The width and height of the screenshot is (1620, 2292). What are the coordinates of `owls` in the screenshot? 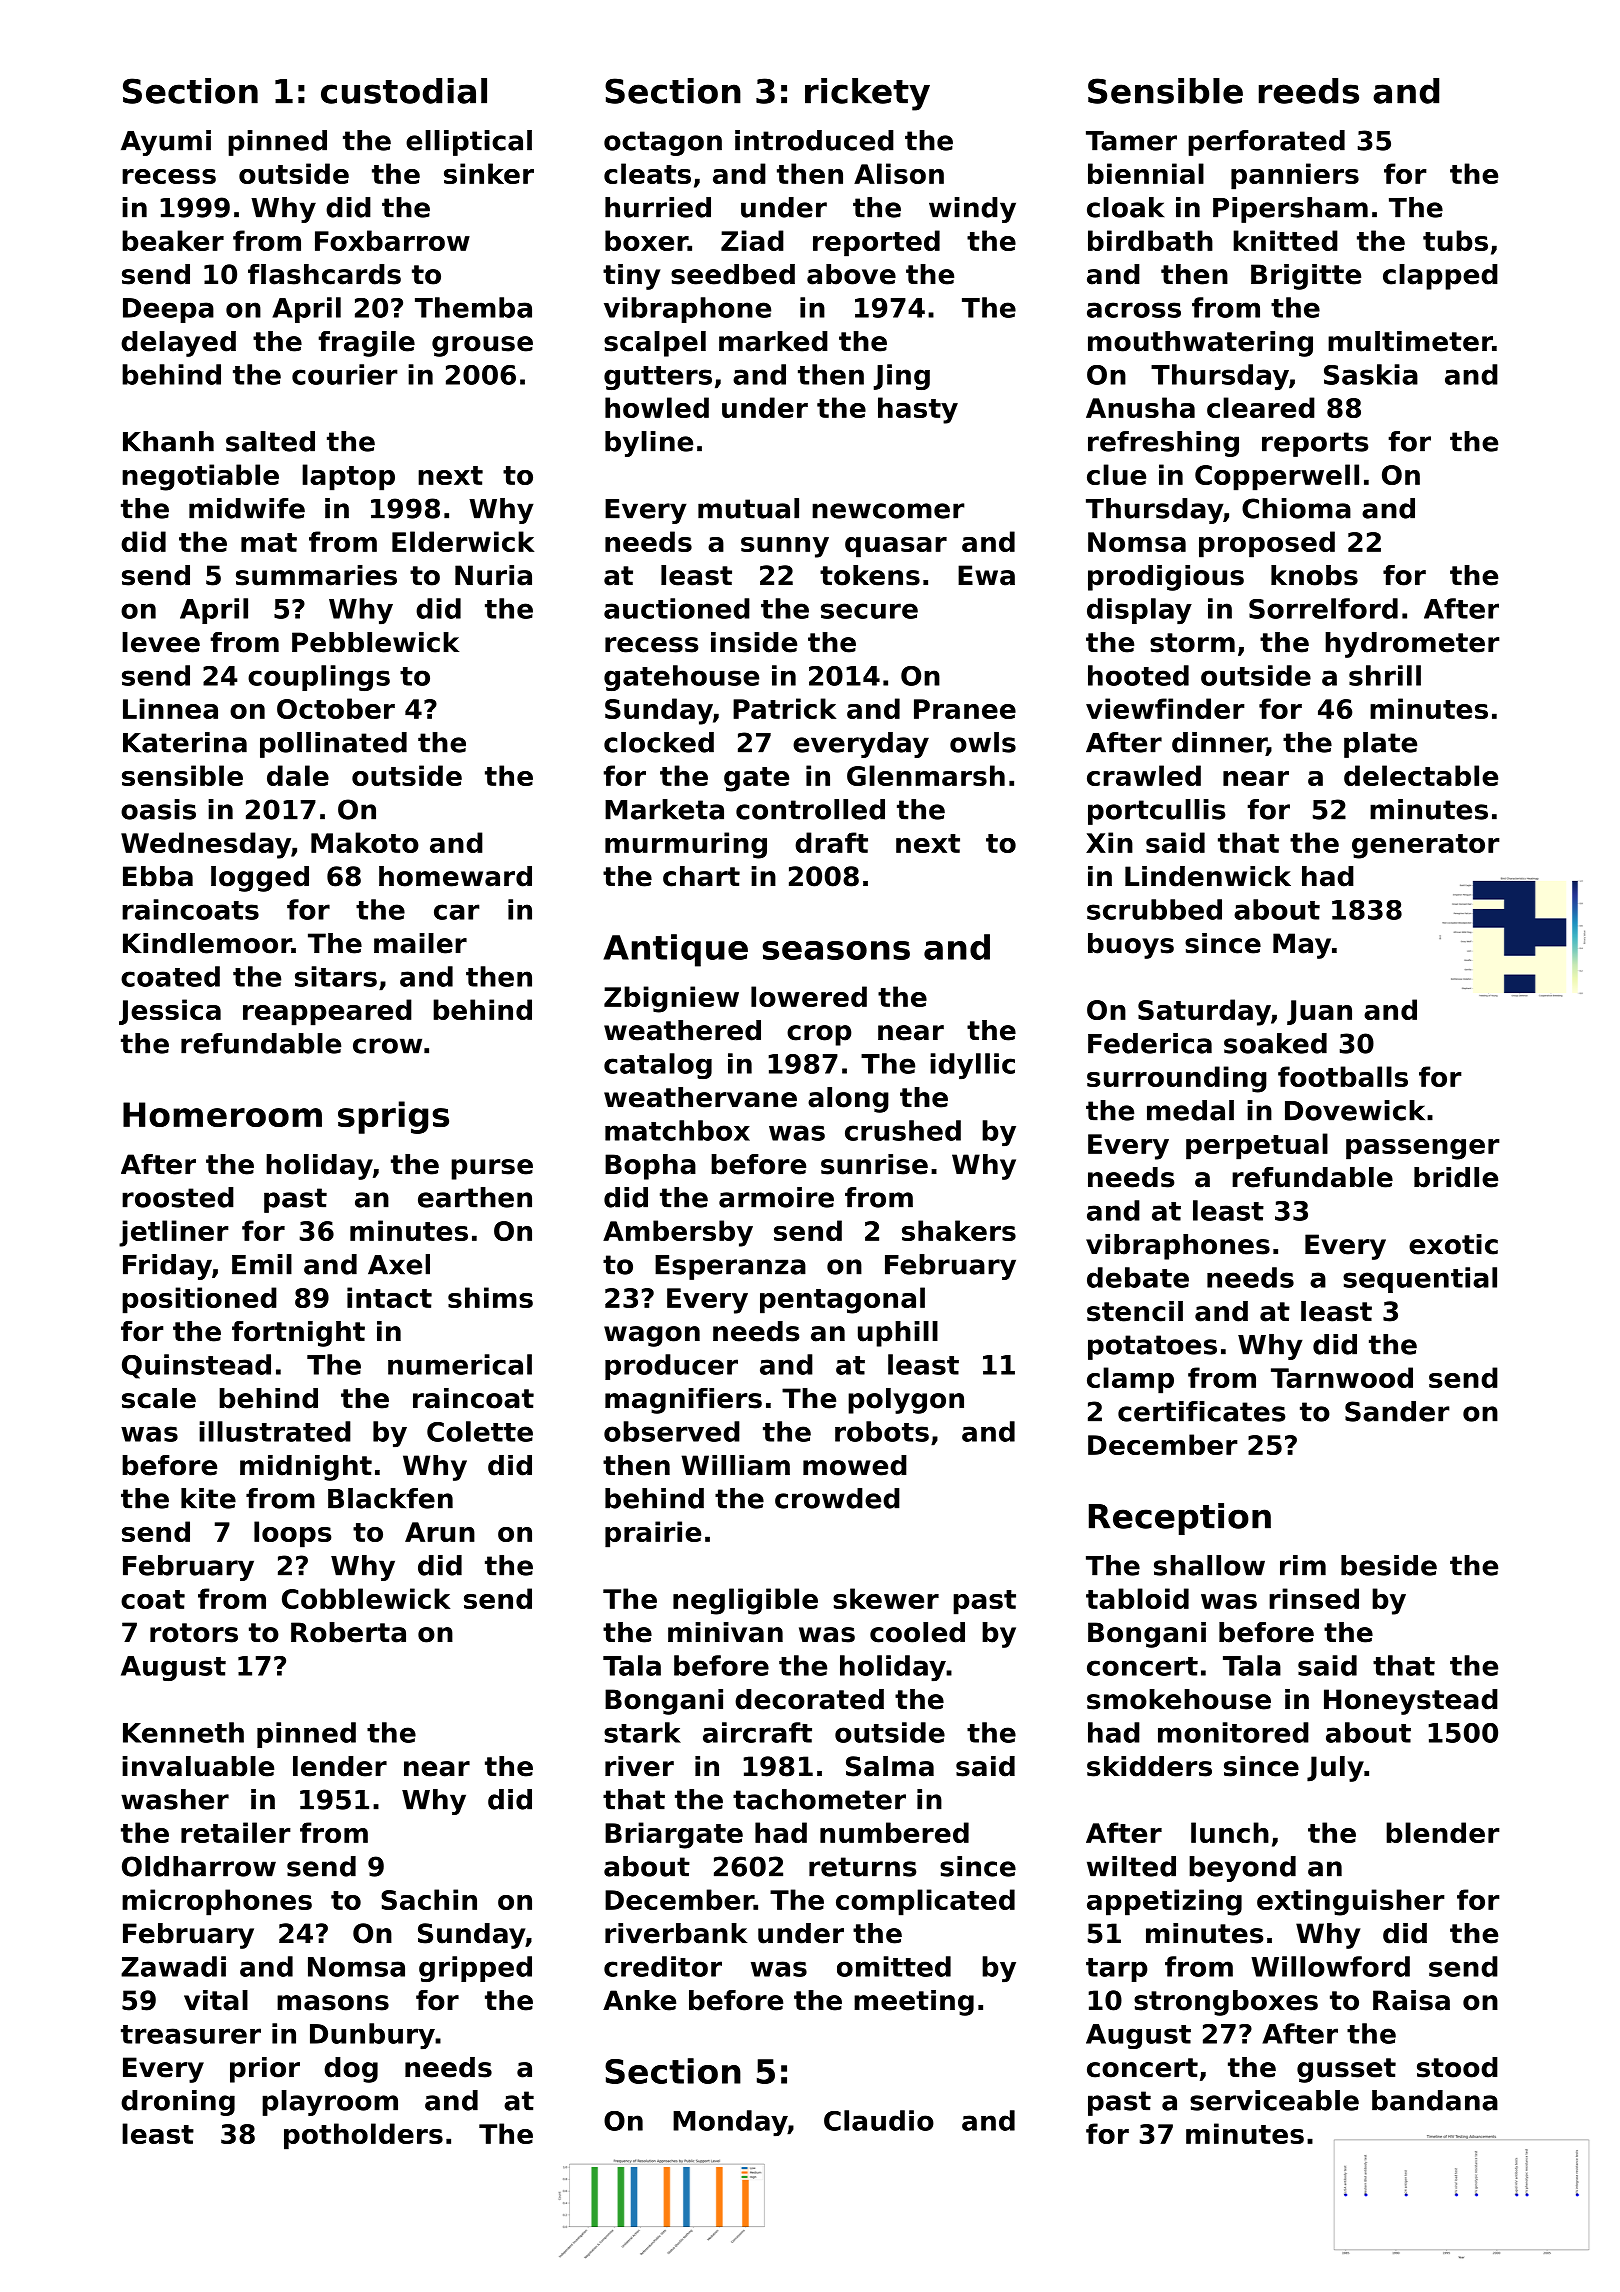 It's located at (983, 742).
